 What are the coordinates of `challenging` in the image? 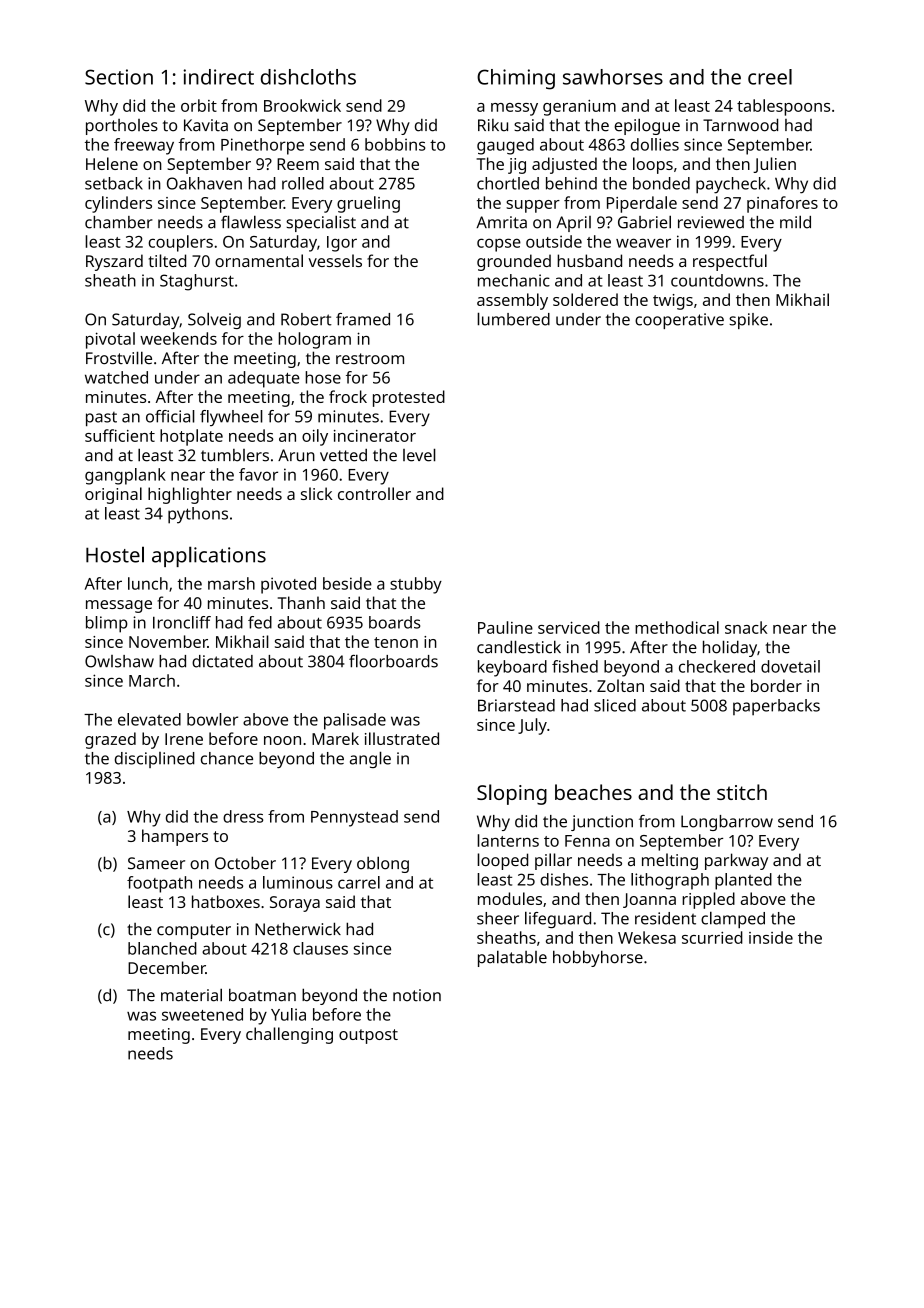 It's located at (289, 1035).
